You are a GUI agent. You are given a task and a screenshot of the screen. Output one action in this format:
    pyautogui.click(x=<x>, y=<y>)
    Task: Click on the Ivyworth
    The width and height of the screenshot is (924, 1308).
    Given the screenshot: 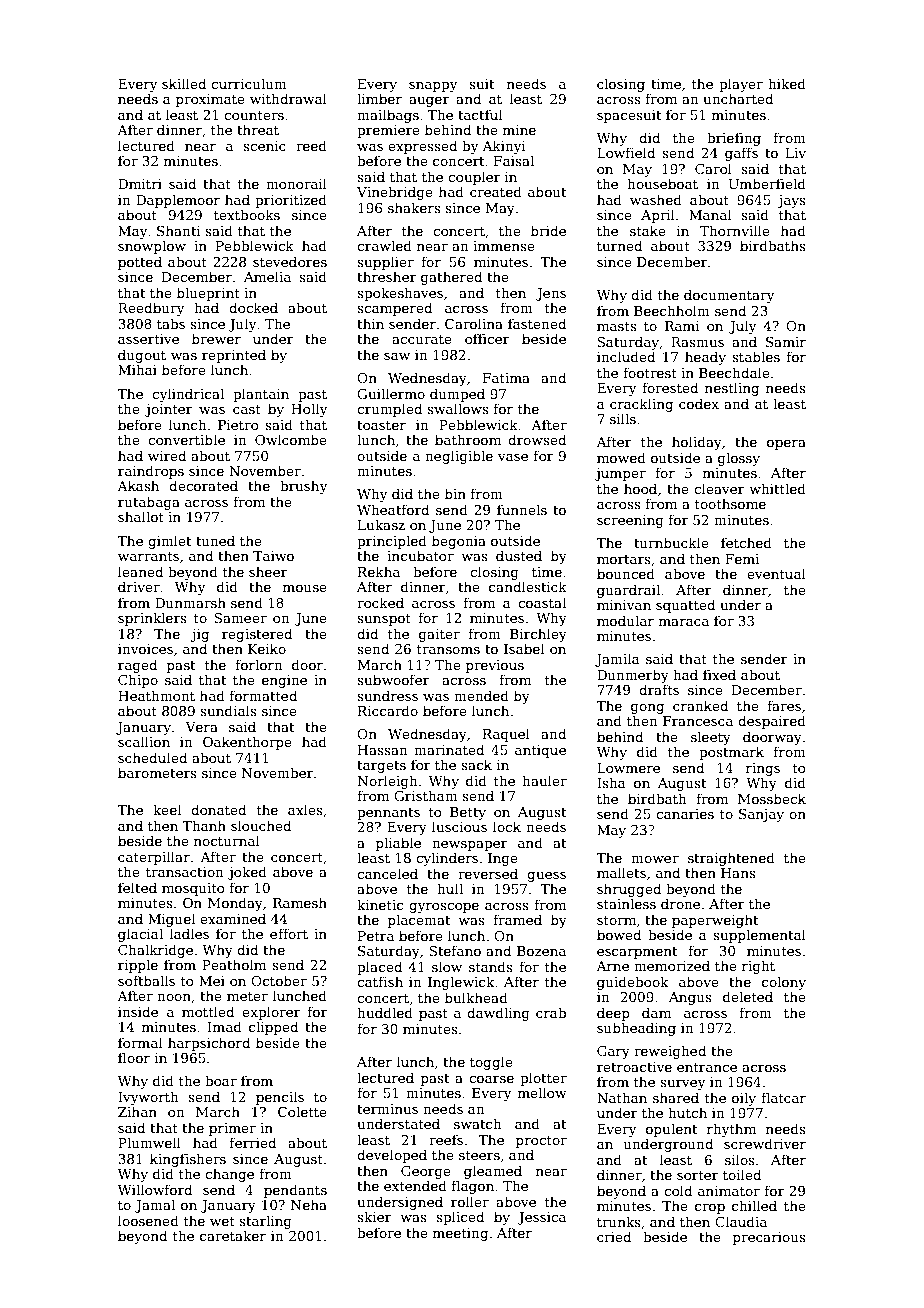 What is the action you would take?
    pyautogui.click(x=148, y=1098)
